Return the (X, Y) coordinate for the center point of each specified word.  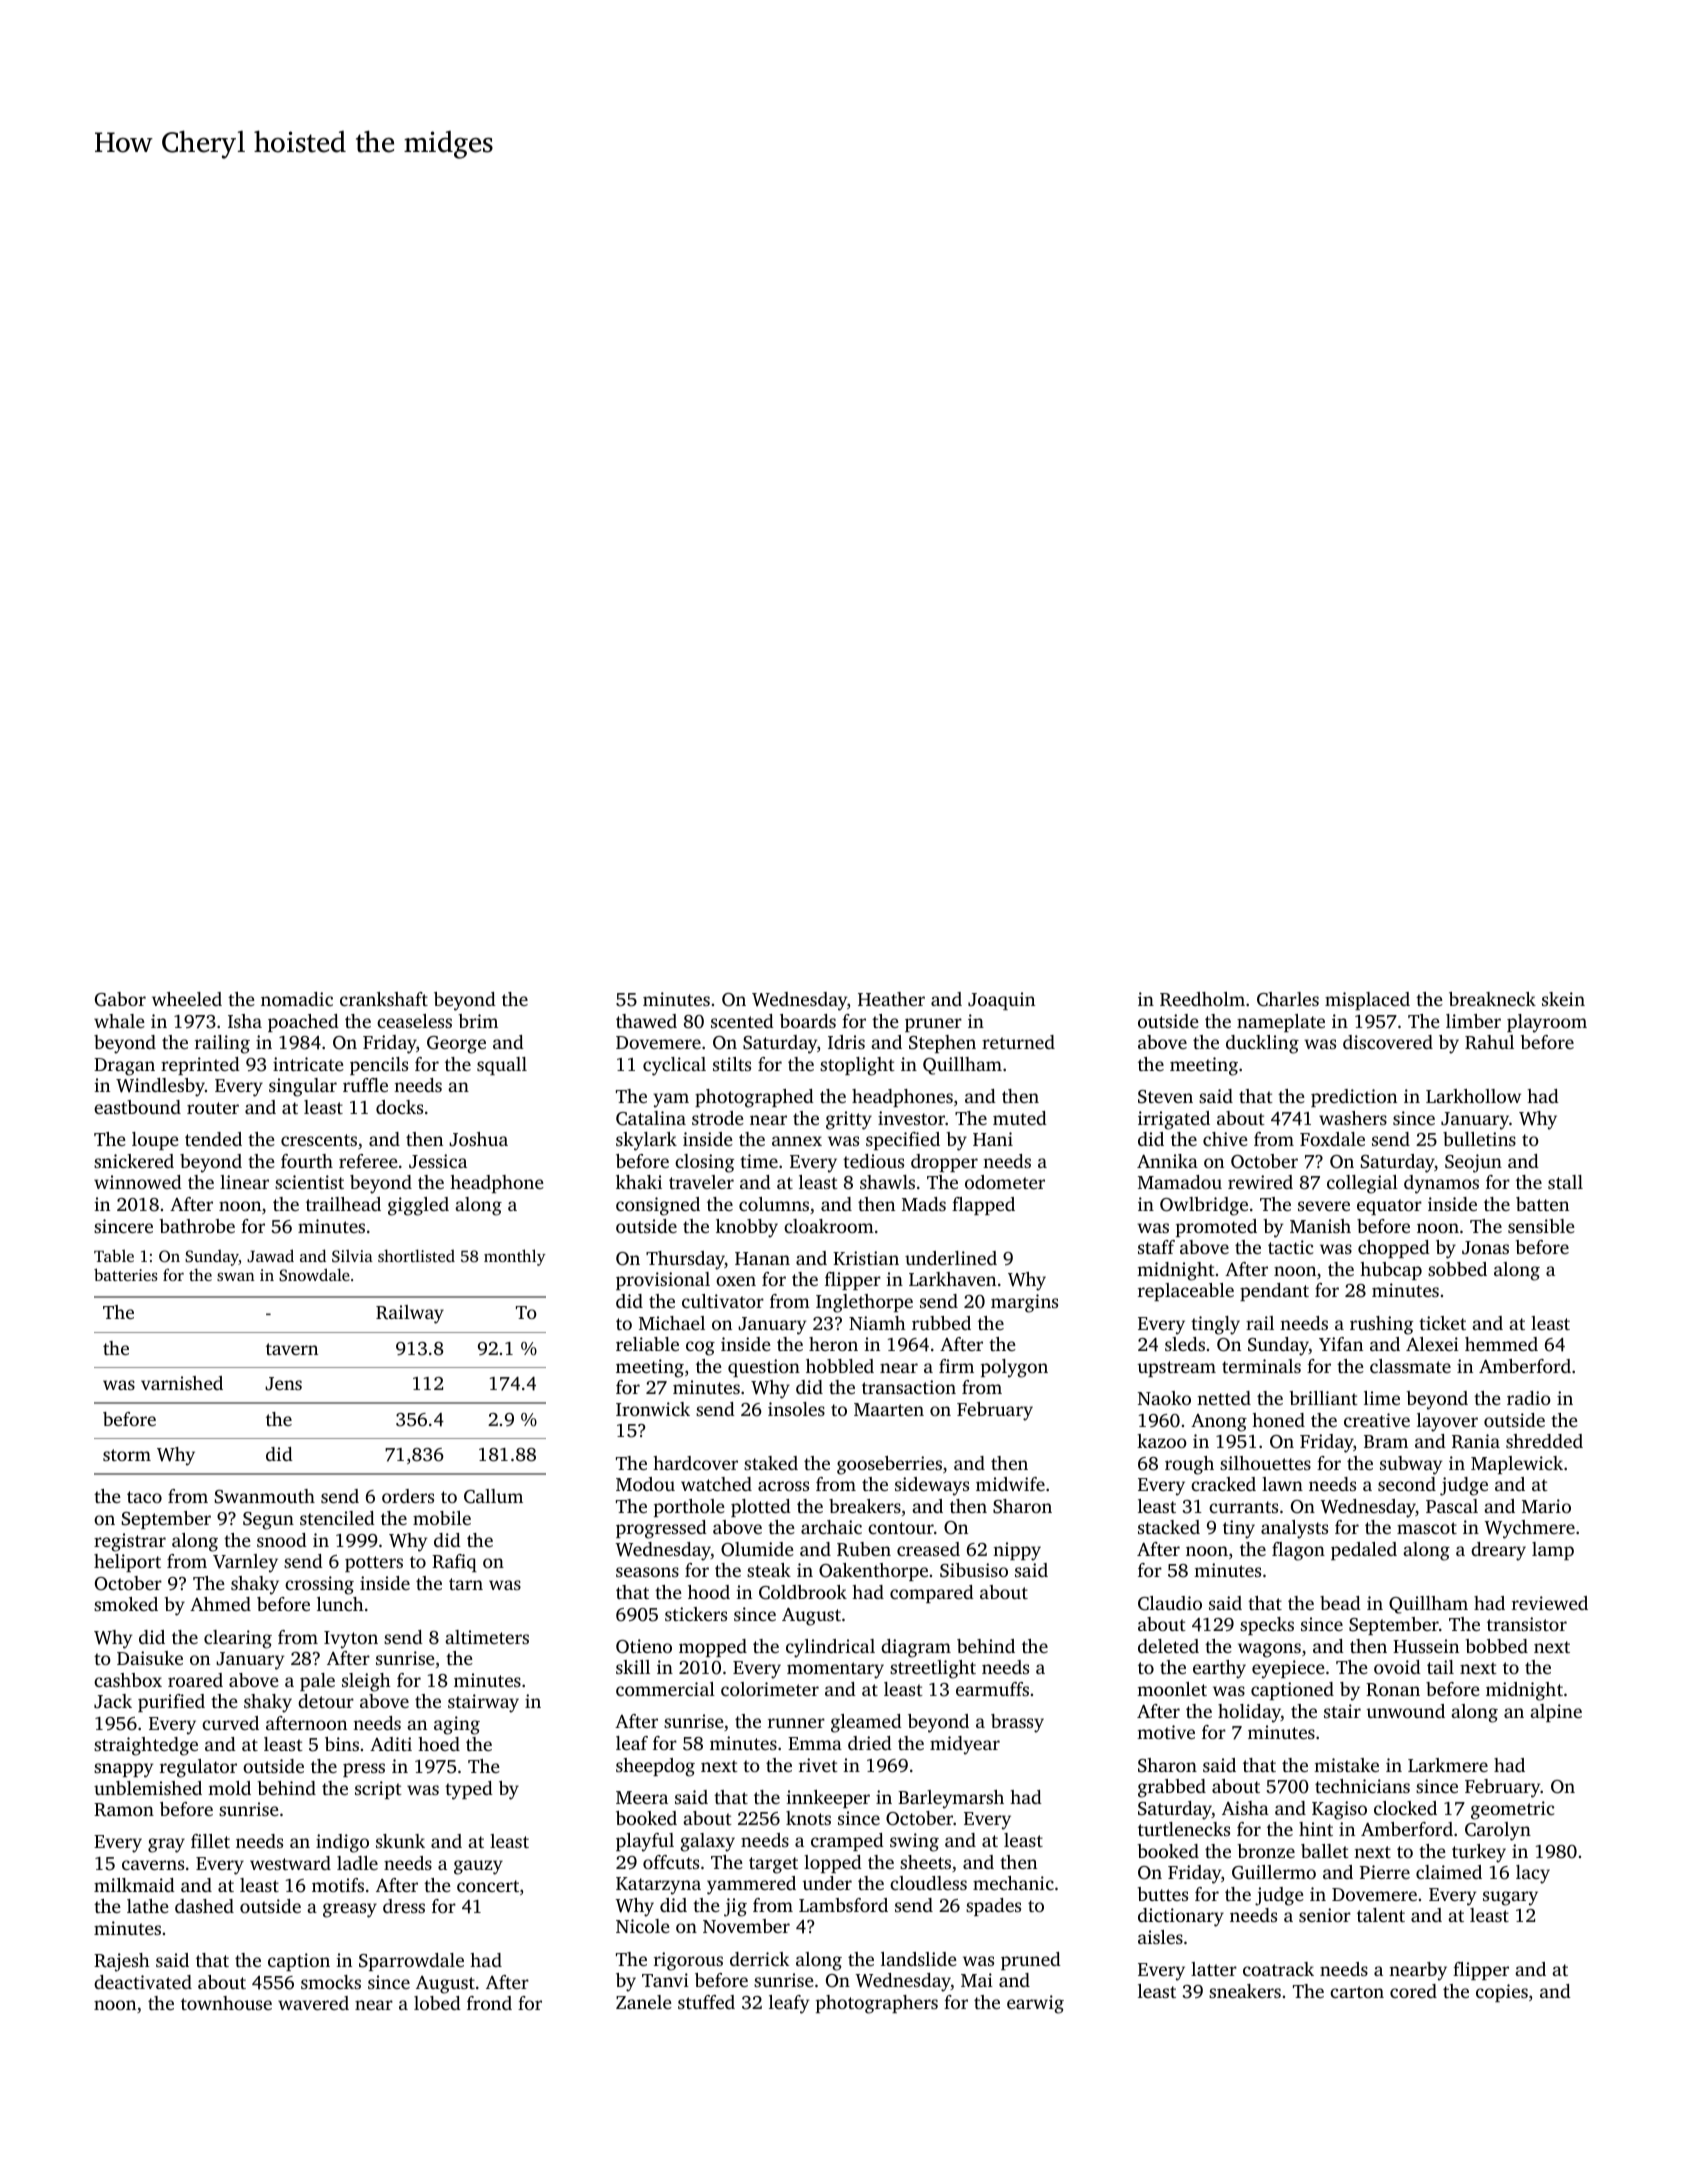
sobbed (1457, 1269)
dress (404, 1906)
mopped (713, 1648)
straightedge (146, 1746)
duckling (1262, 1044)
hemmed (1501, 1344)
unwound (1405, 1711)
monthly (515, 1257)
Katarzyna (658, 1886)
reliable (647, 1344)
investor (911, 1118)
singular (303, 1087)
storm (127, 1455)
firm (956, 1366)
